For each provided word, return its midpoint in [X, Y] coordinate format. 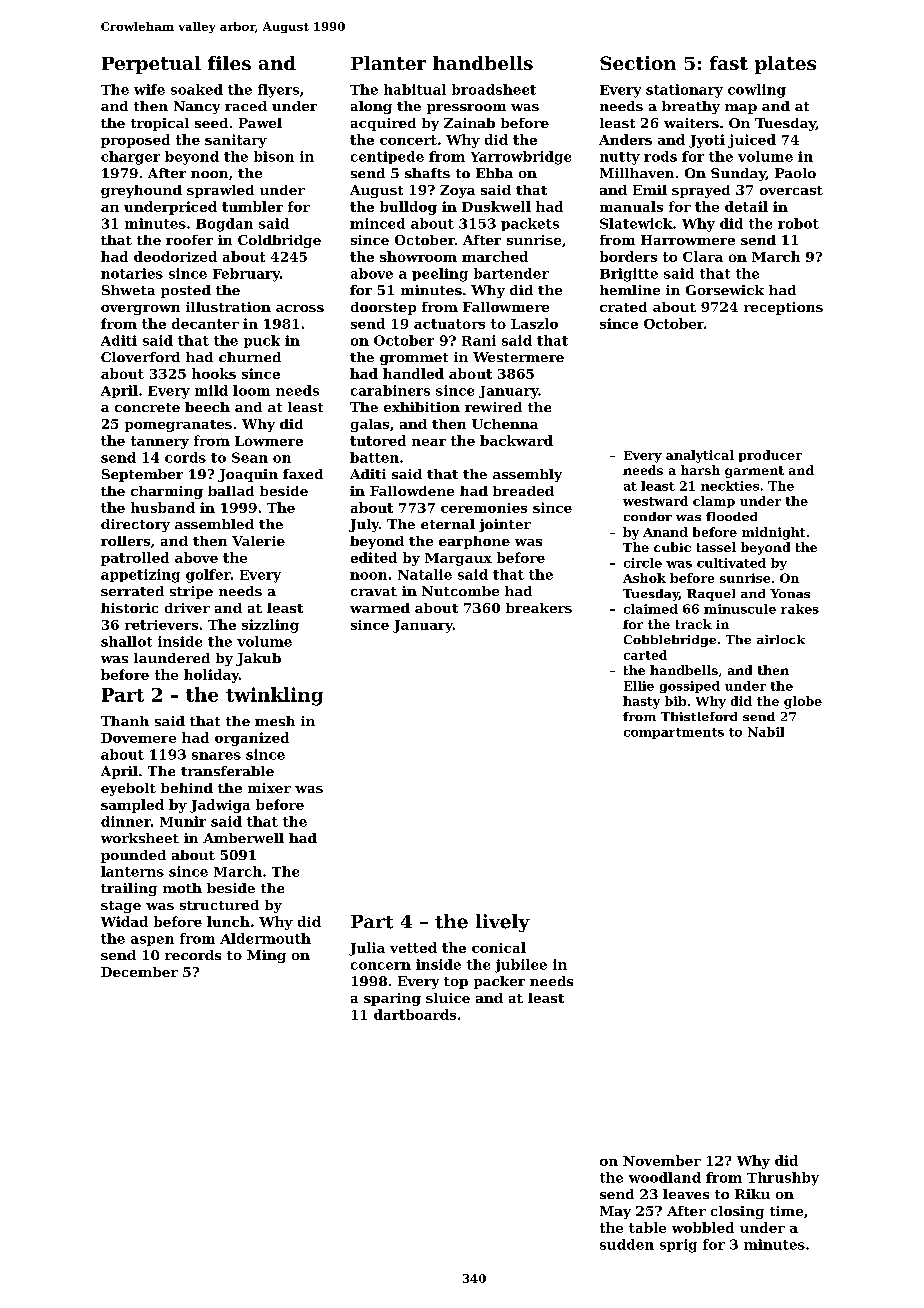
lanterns [132, 871]
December [139, 972]
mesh [275, 721]
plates [785, 65]
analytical [700, 456]
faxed [303, 474]
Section [638, 63]
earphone [474, 542]
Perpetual [151, 65]
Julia [367, 949]
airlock [781, 639]
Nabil [766, 732]
